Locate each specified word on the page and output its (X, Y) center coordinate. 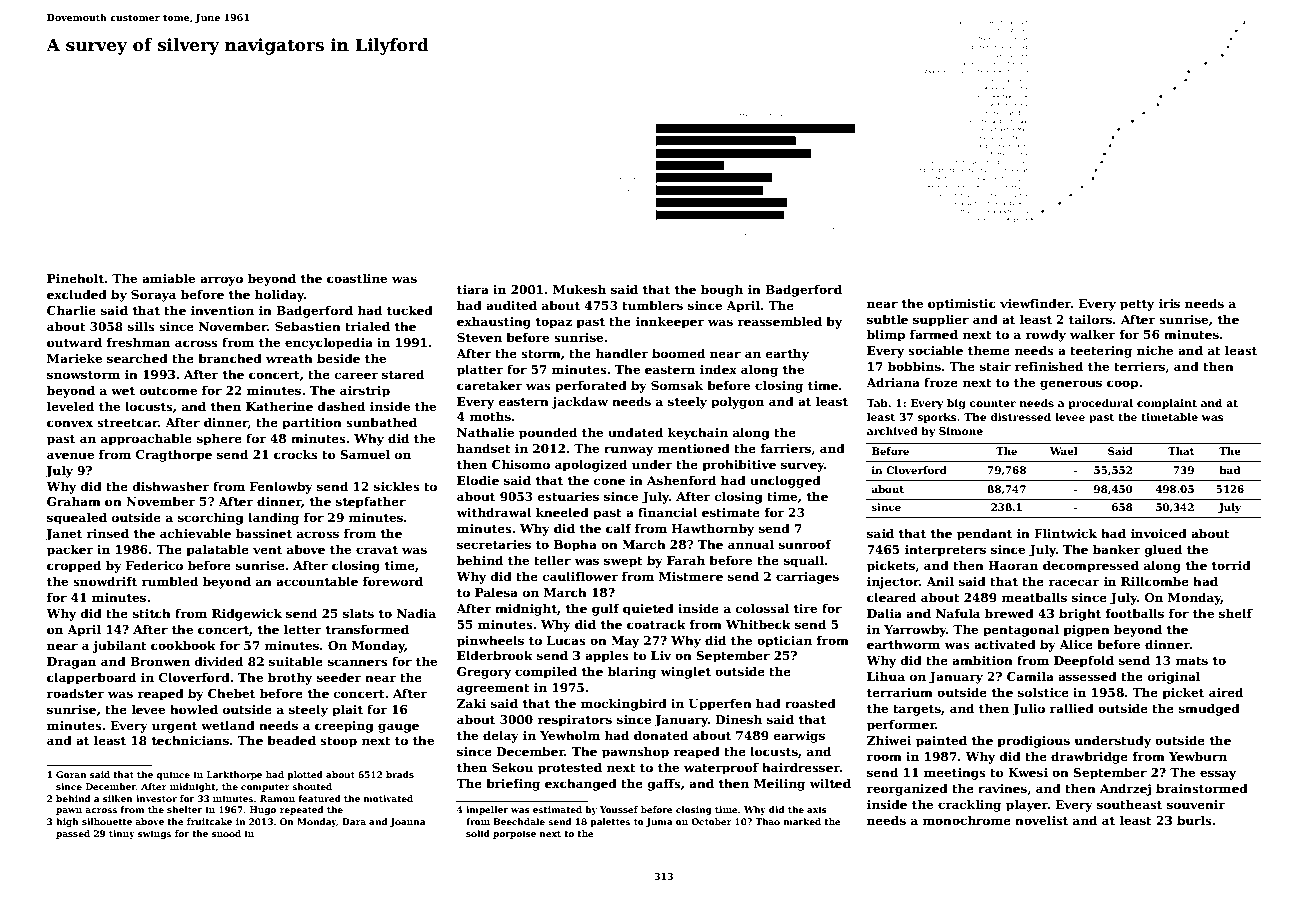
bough (722, 290)
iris (1169, 303)
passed (73, 834)
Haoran (1013, 565)
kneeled (562, 512)
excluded (77, 294)
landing (273, 518)
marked (802, 821)
